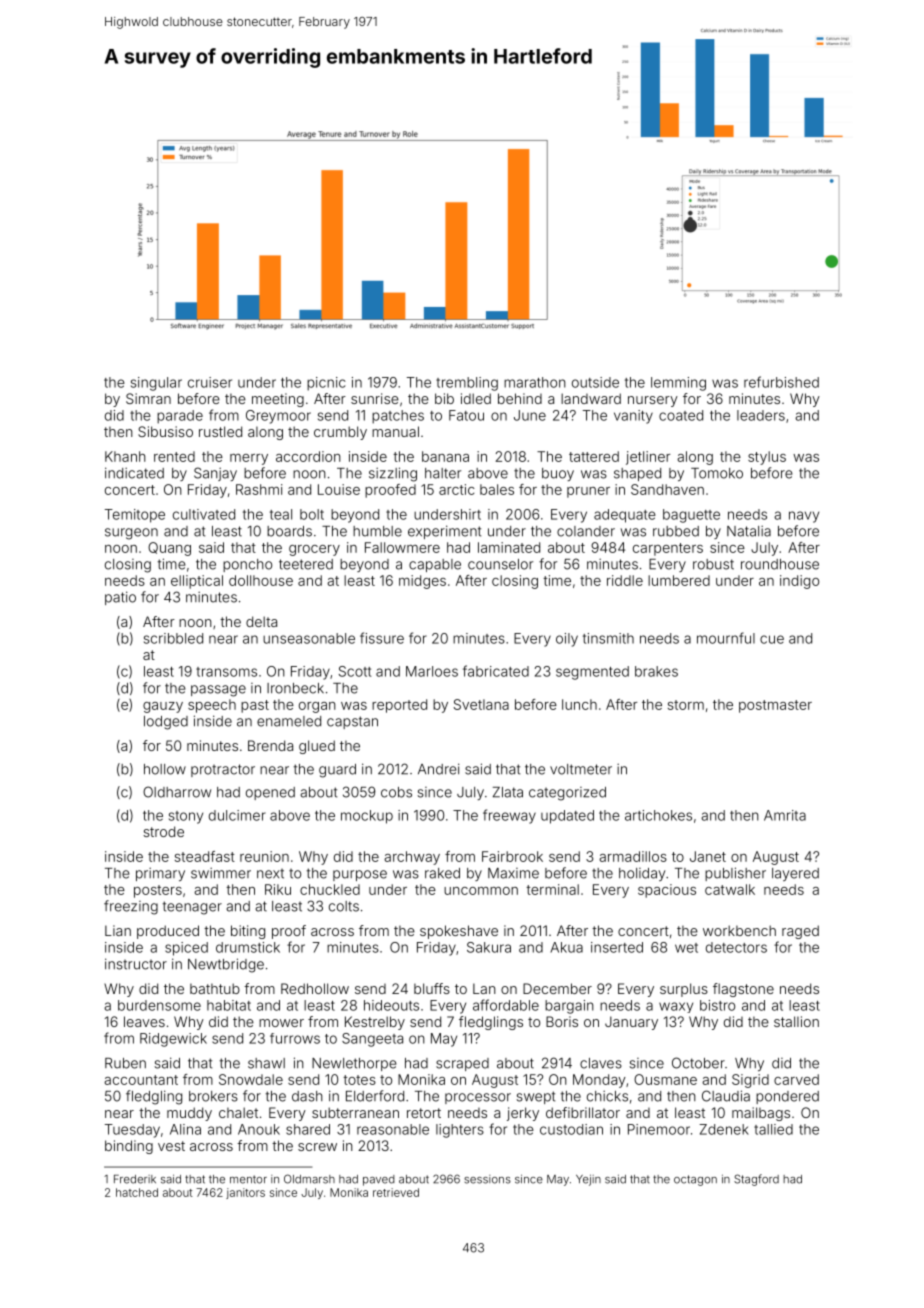 This page has width=924, height=1308. What do you see at coordinates (633, 856) in the page?
I see `armadillos` at bounding box center [633, 856].
